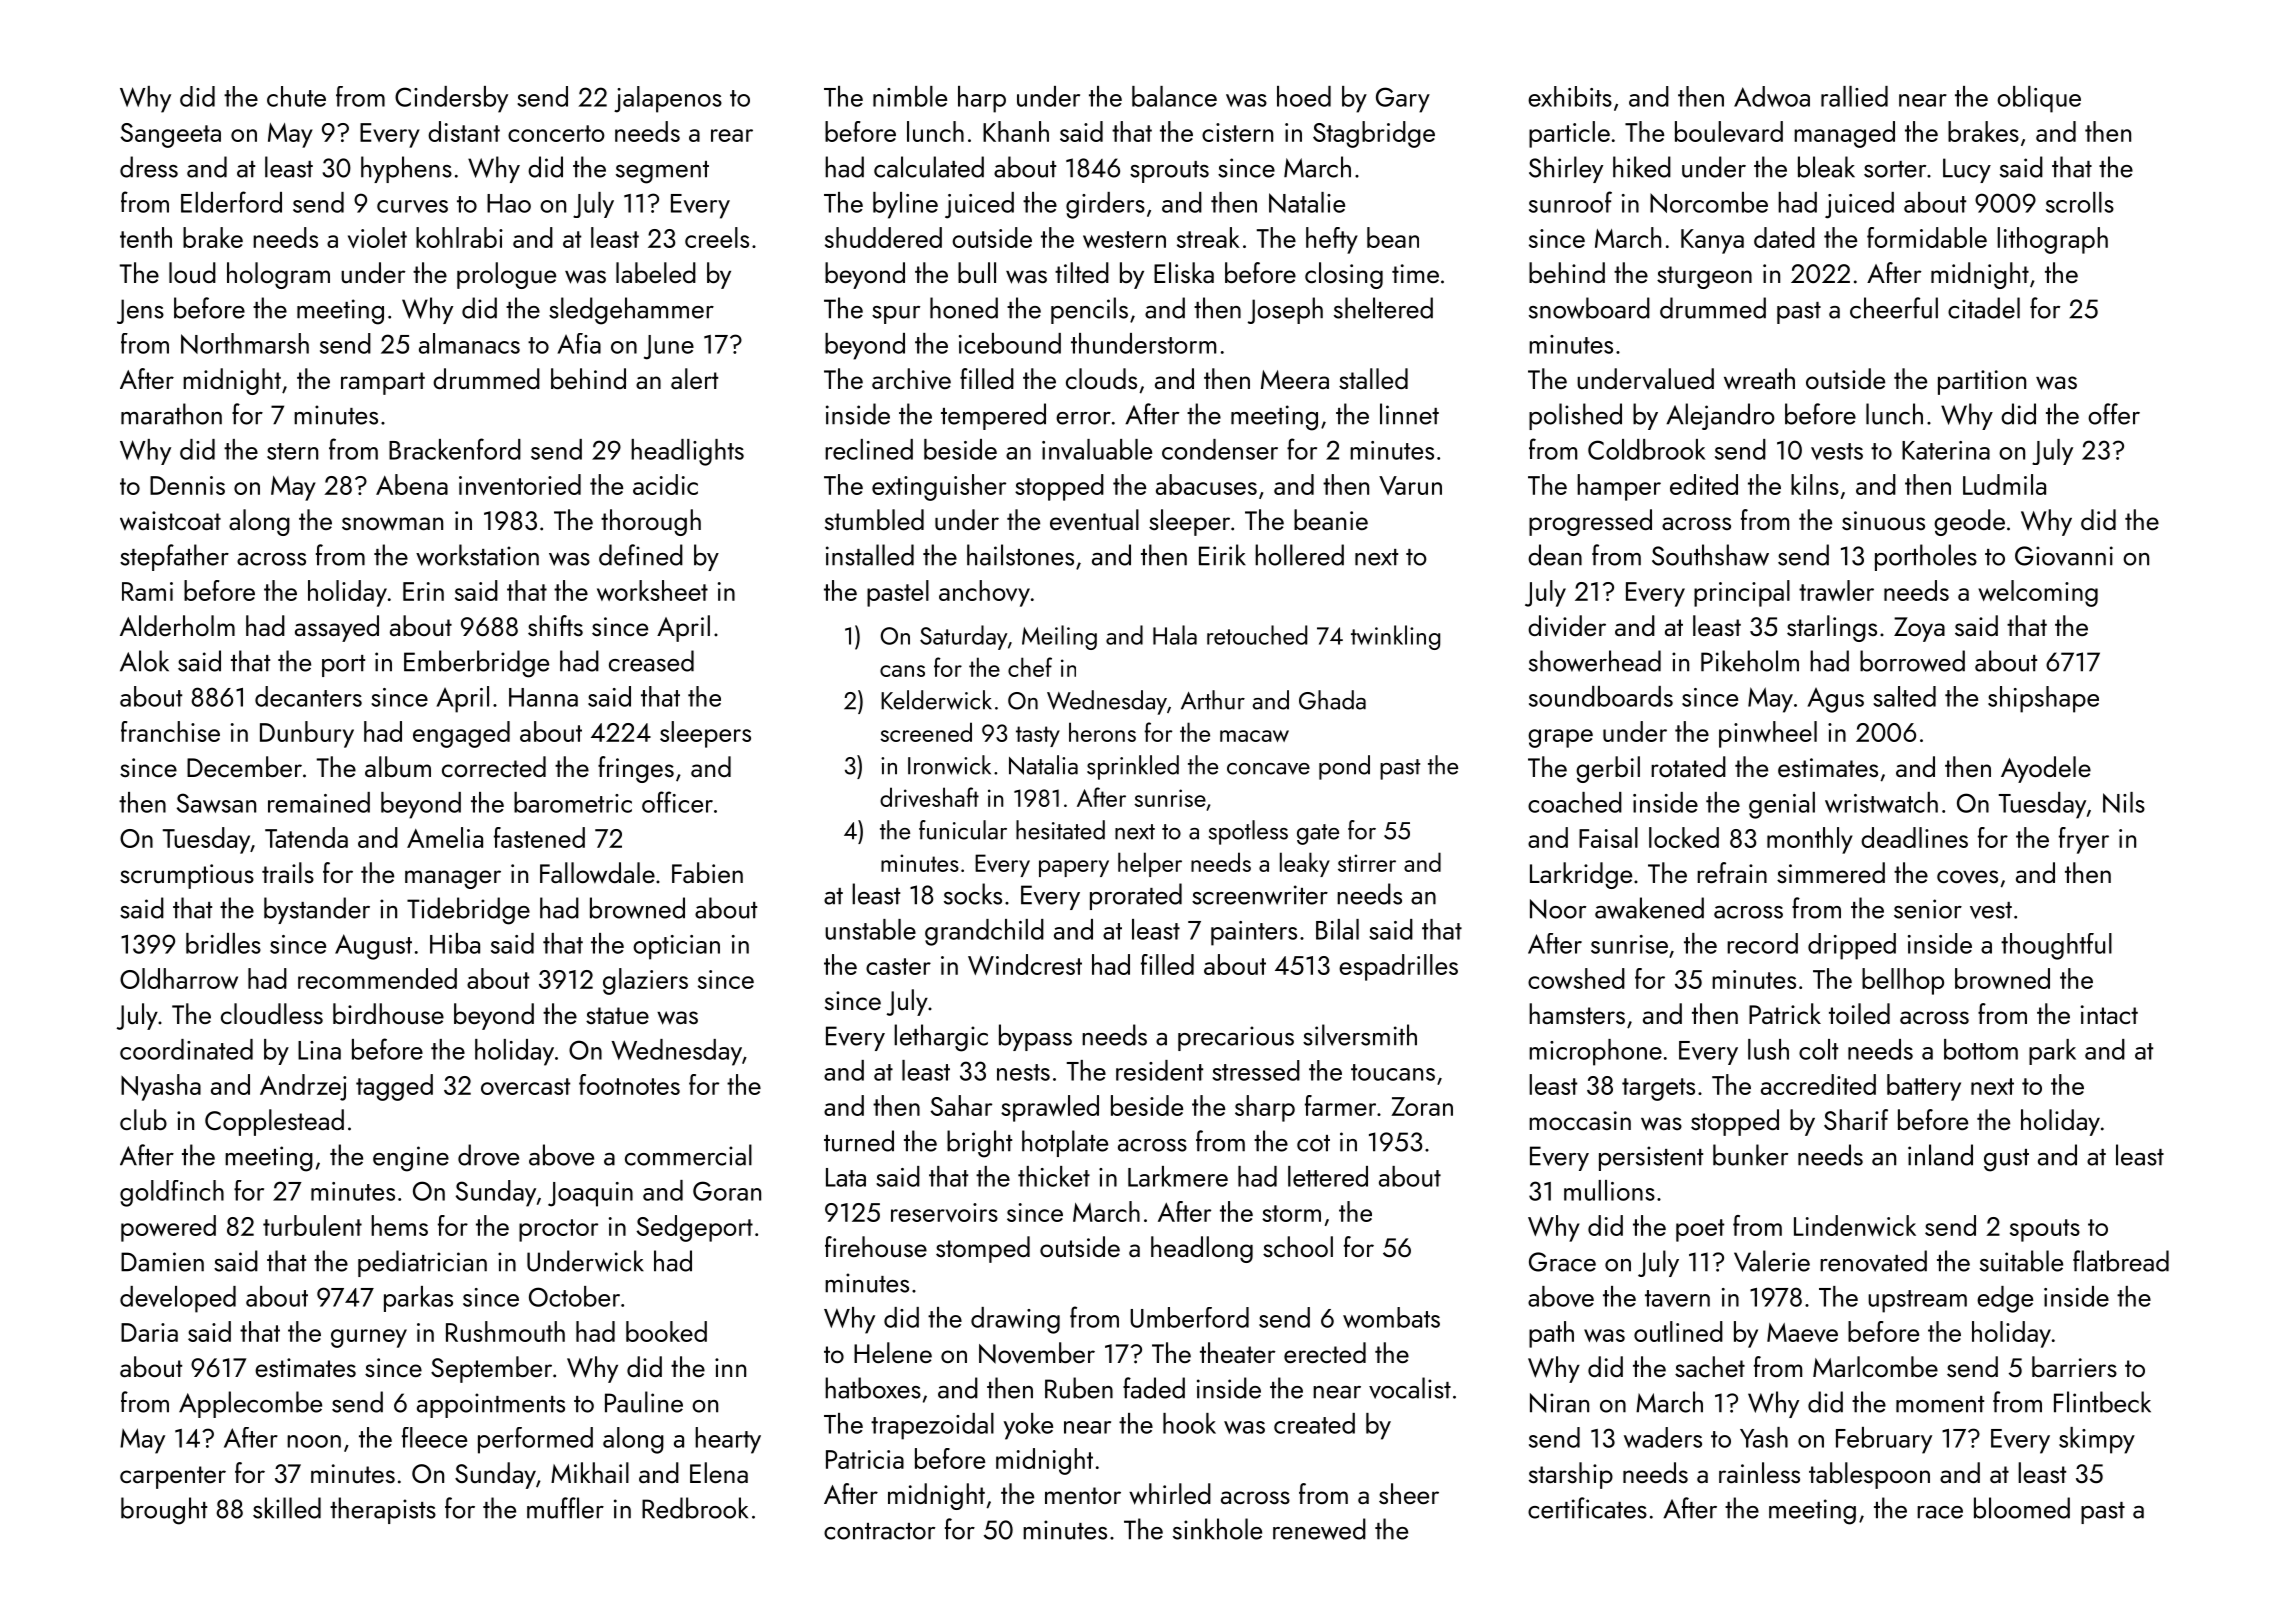  I want to click on exhibits, so click(1570, 96).
